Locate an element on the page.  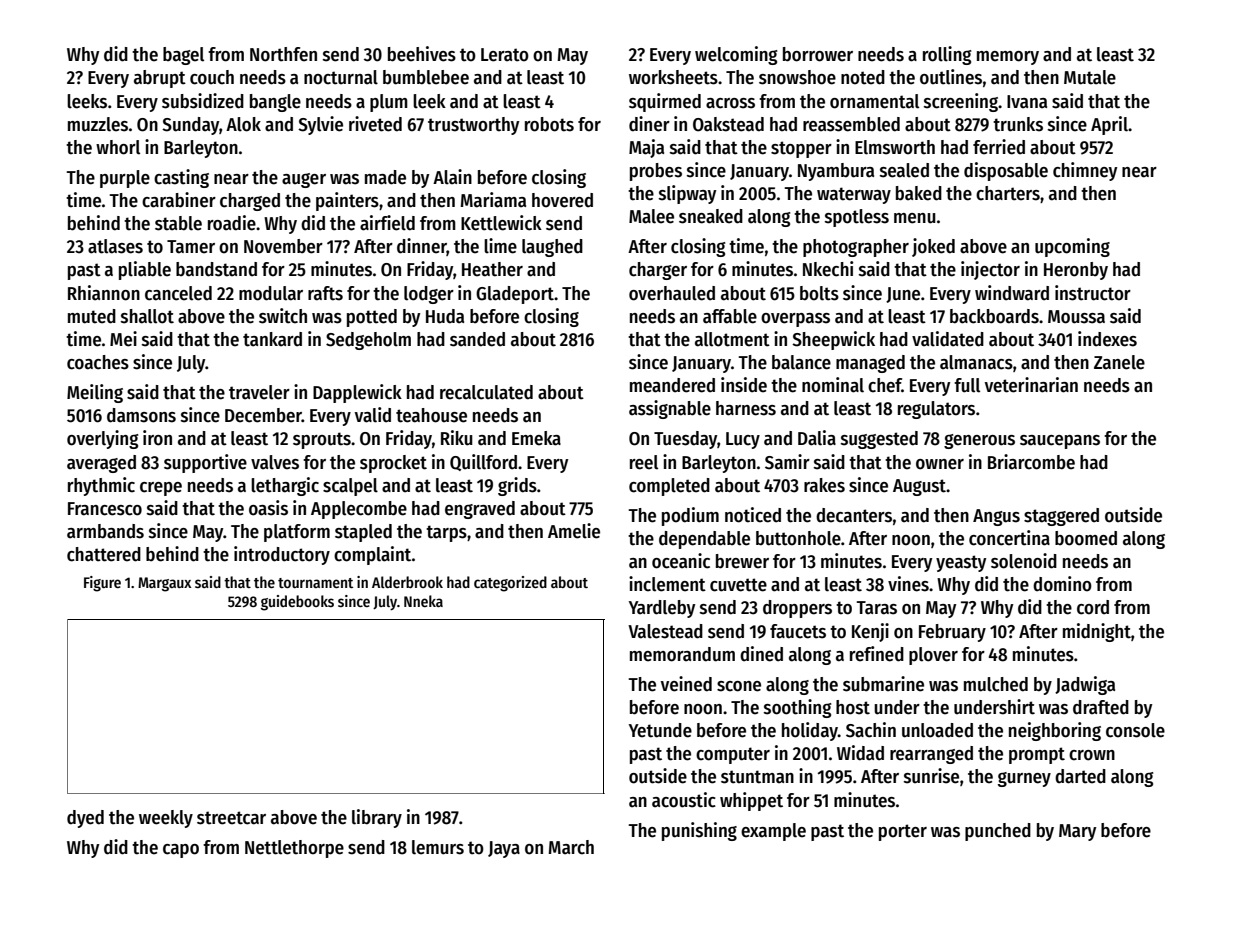
recalculated is located at coordinates (486, 392).
